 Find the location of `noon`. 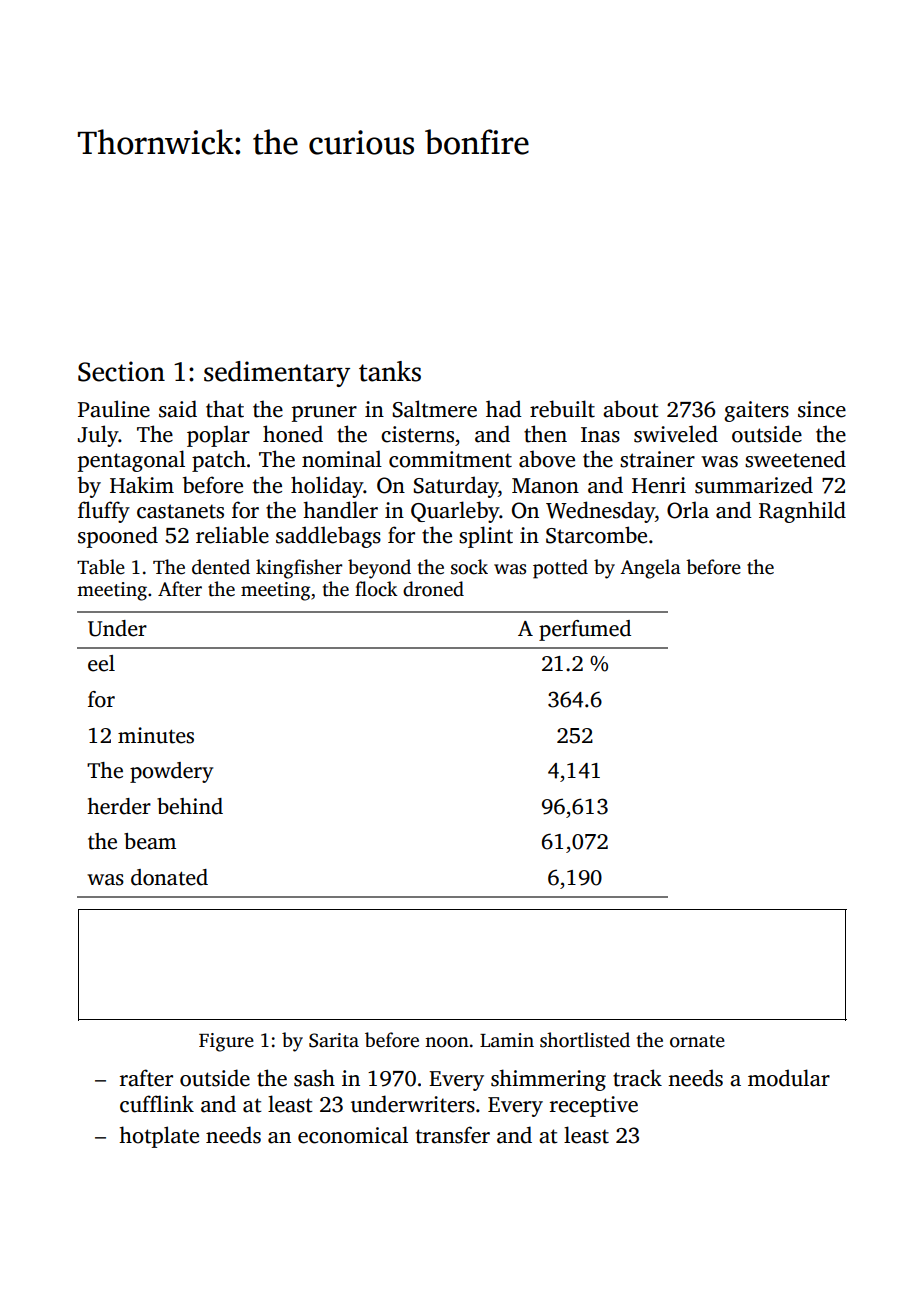

noon is located at coordinates (447, 1042).
